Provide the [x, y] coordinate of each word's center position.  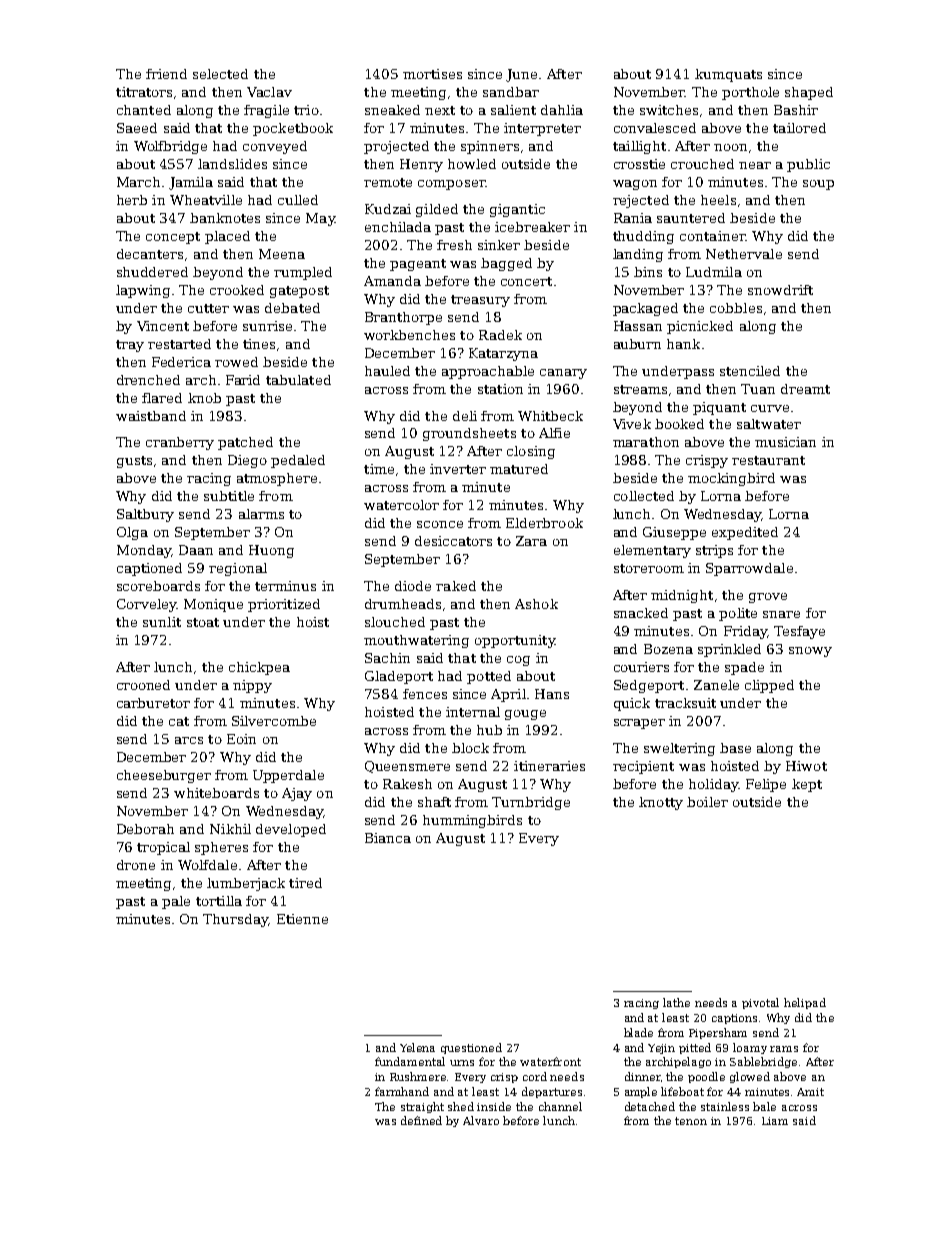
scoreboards [158, 586]
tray [130, 346]
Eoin [241, 739]
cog [518, 661]
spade [744, 668]
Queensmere [407, 767]
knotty [661, 803]
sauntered [691, 218]
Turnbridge [531, 803]
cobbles [736, 308]
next [440, 110]
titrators [144, 92]
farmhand [402, 1091]
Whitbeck [550, 416]
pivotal [760, 1003]
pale [176, 902]
